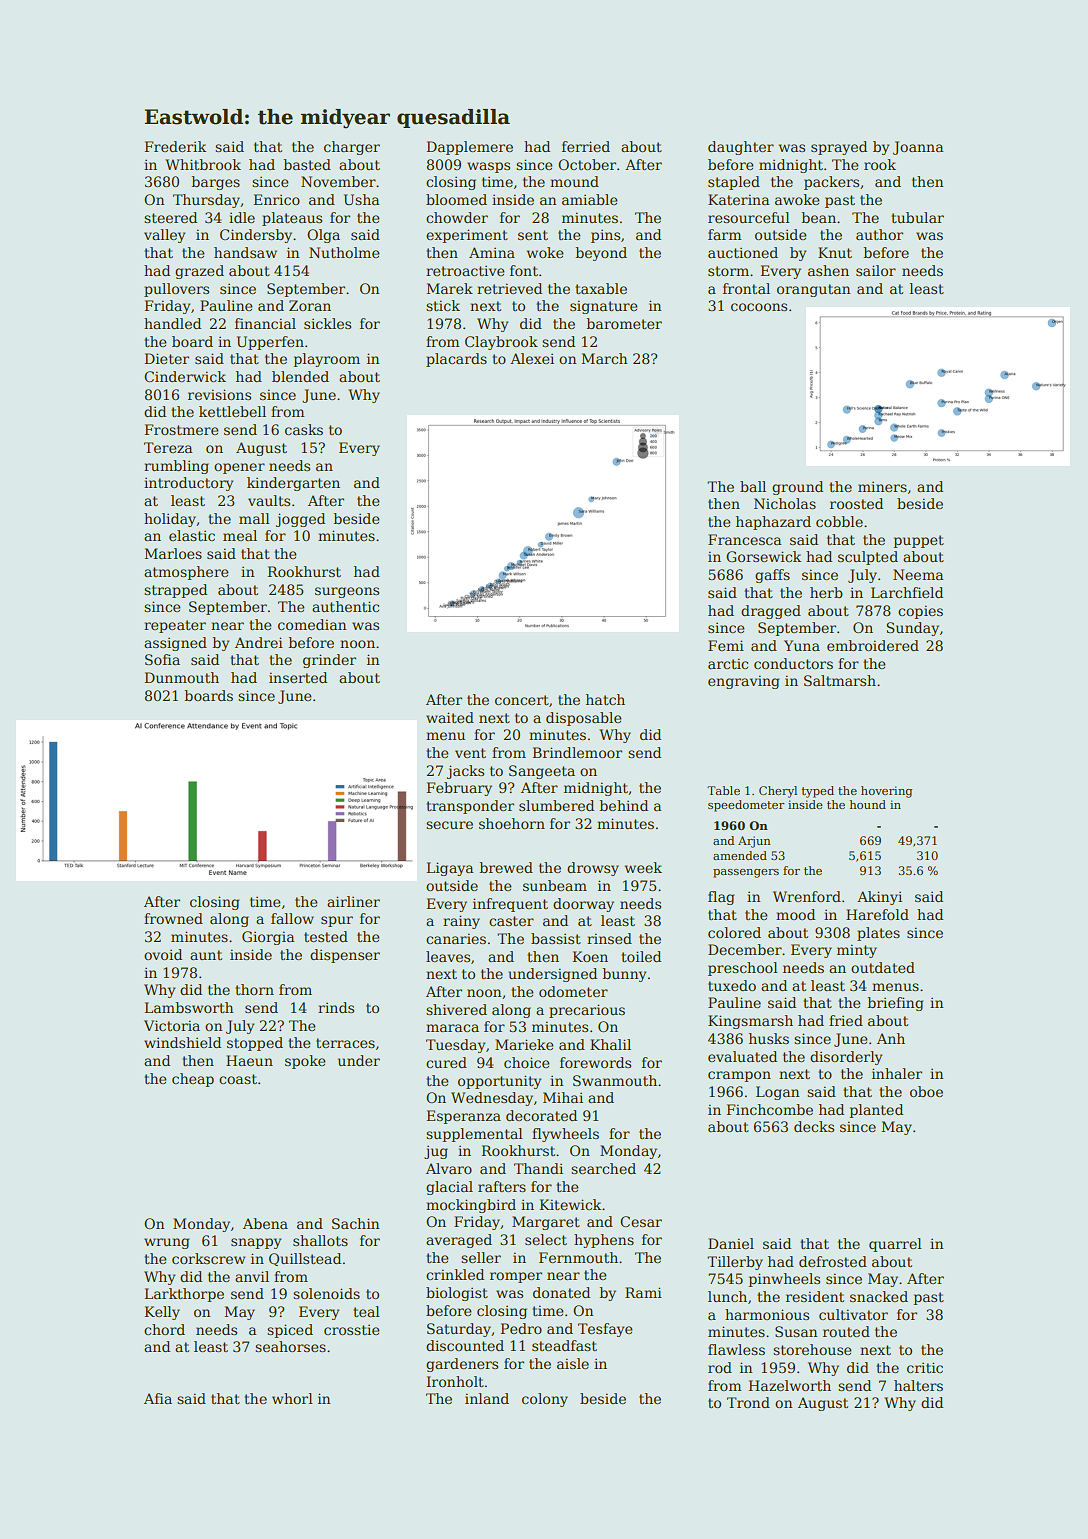 The width and height of the screenshot is (1088, 1539). Describe the element at coordinates (455, 1274) in the screenshot. I see `crinkled` at that location.
